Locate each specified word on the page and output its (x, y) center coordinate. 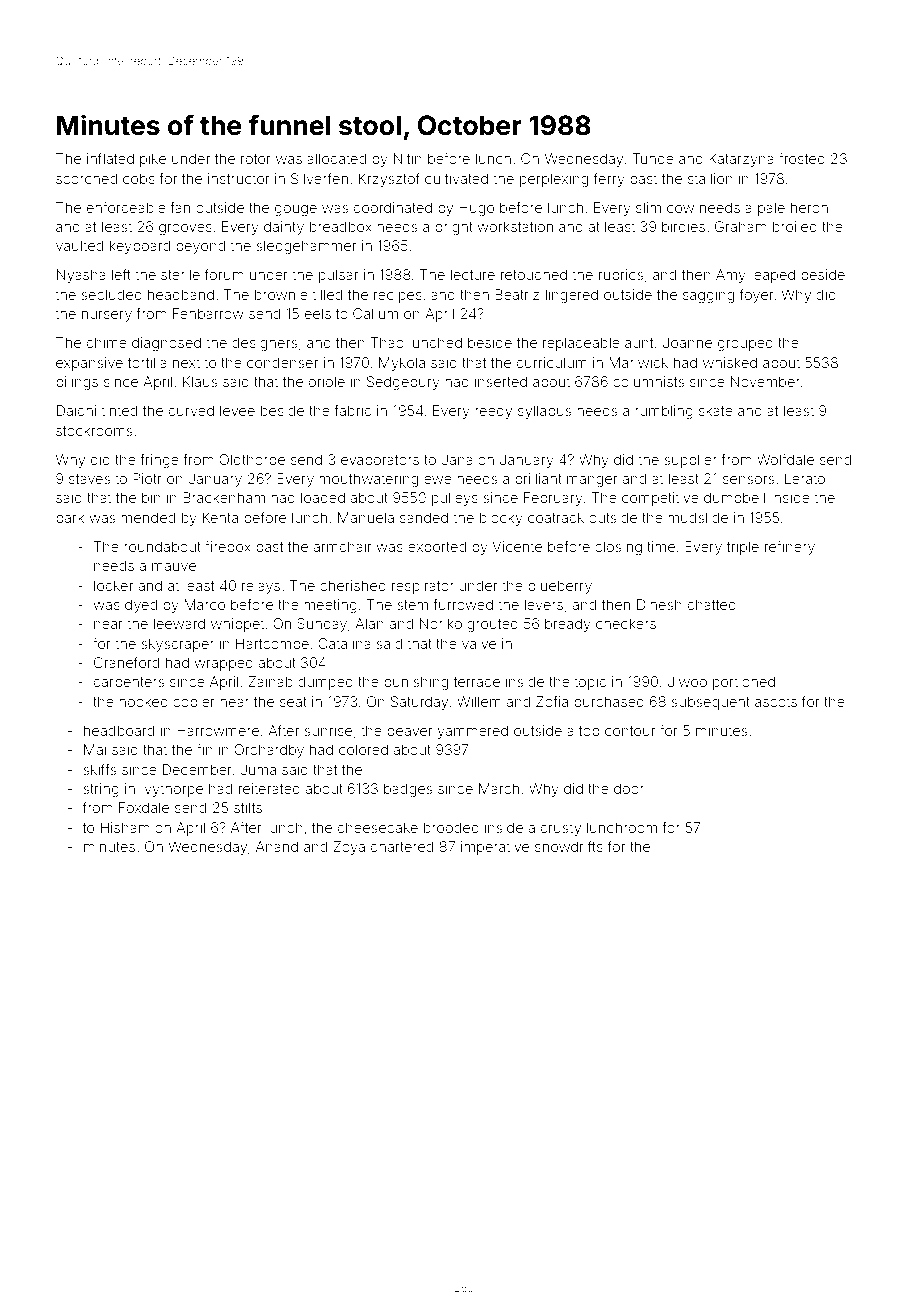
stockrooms (94, 430)
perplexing (554, 180)
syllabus (545, 412)
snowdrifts (569, 846)
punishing (416, 683)
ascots (776, 702)
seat (293, 702)
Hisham (125, 827)
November (765, 381)
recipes (398, 296)
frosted (802, 158)
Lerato (805, 478)
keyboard (140, 247)
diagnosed (166, 344)
